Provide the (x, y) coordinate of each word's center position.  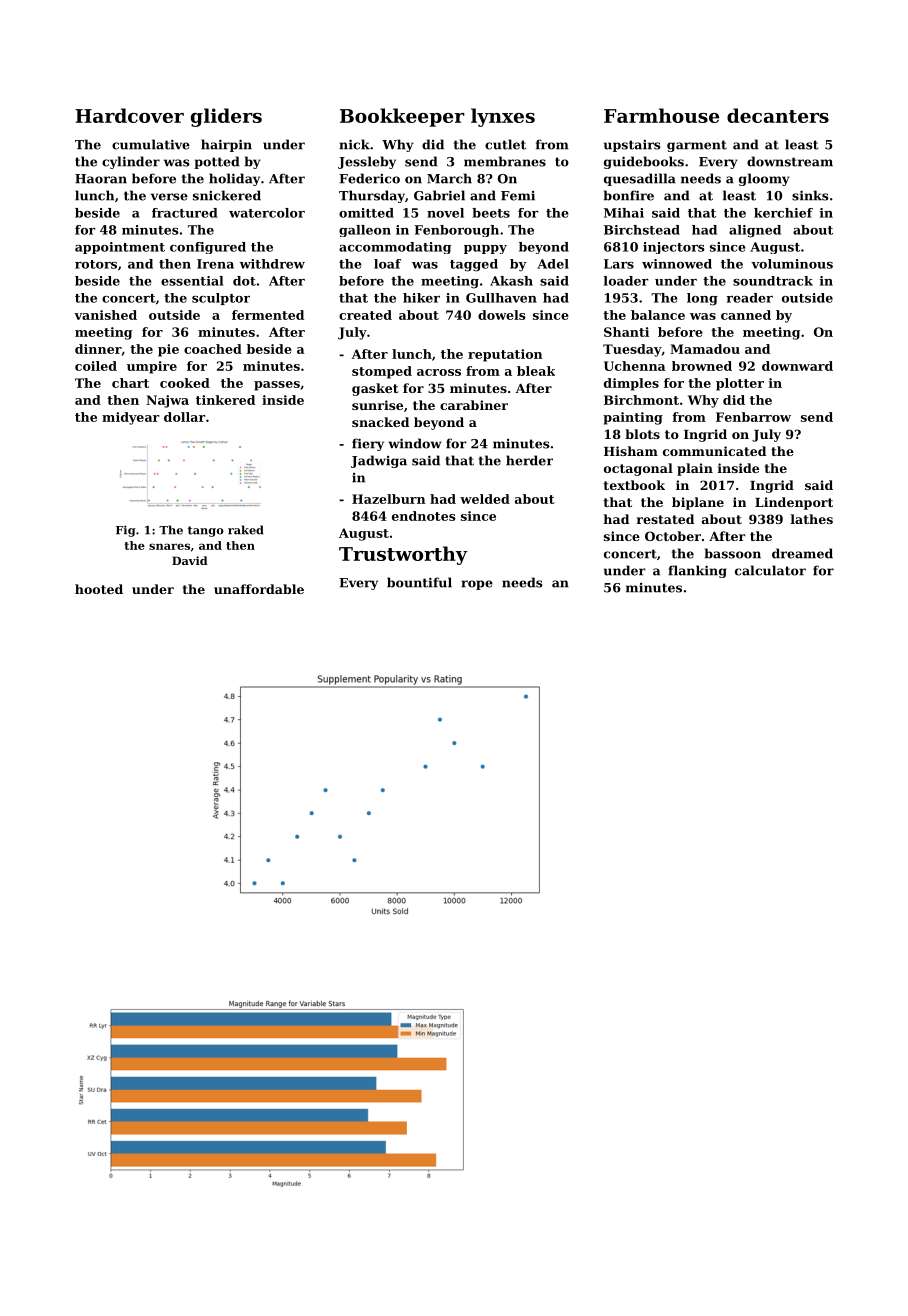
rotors (96, 264)
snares (169, 546)
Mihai (624, 213)
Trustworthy (403, 555)
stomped (382, 372)
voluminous (792, 264)
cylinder (131, 162)
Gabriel (439, 195)
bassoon (733, 553)
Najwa (167, 401)
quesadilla (640, 179)
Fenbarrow (753, 417)
